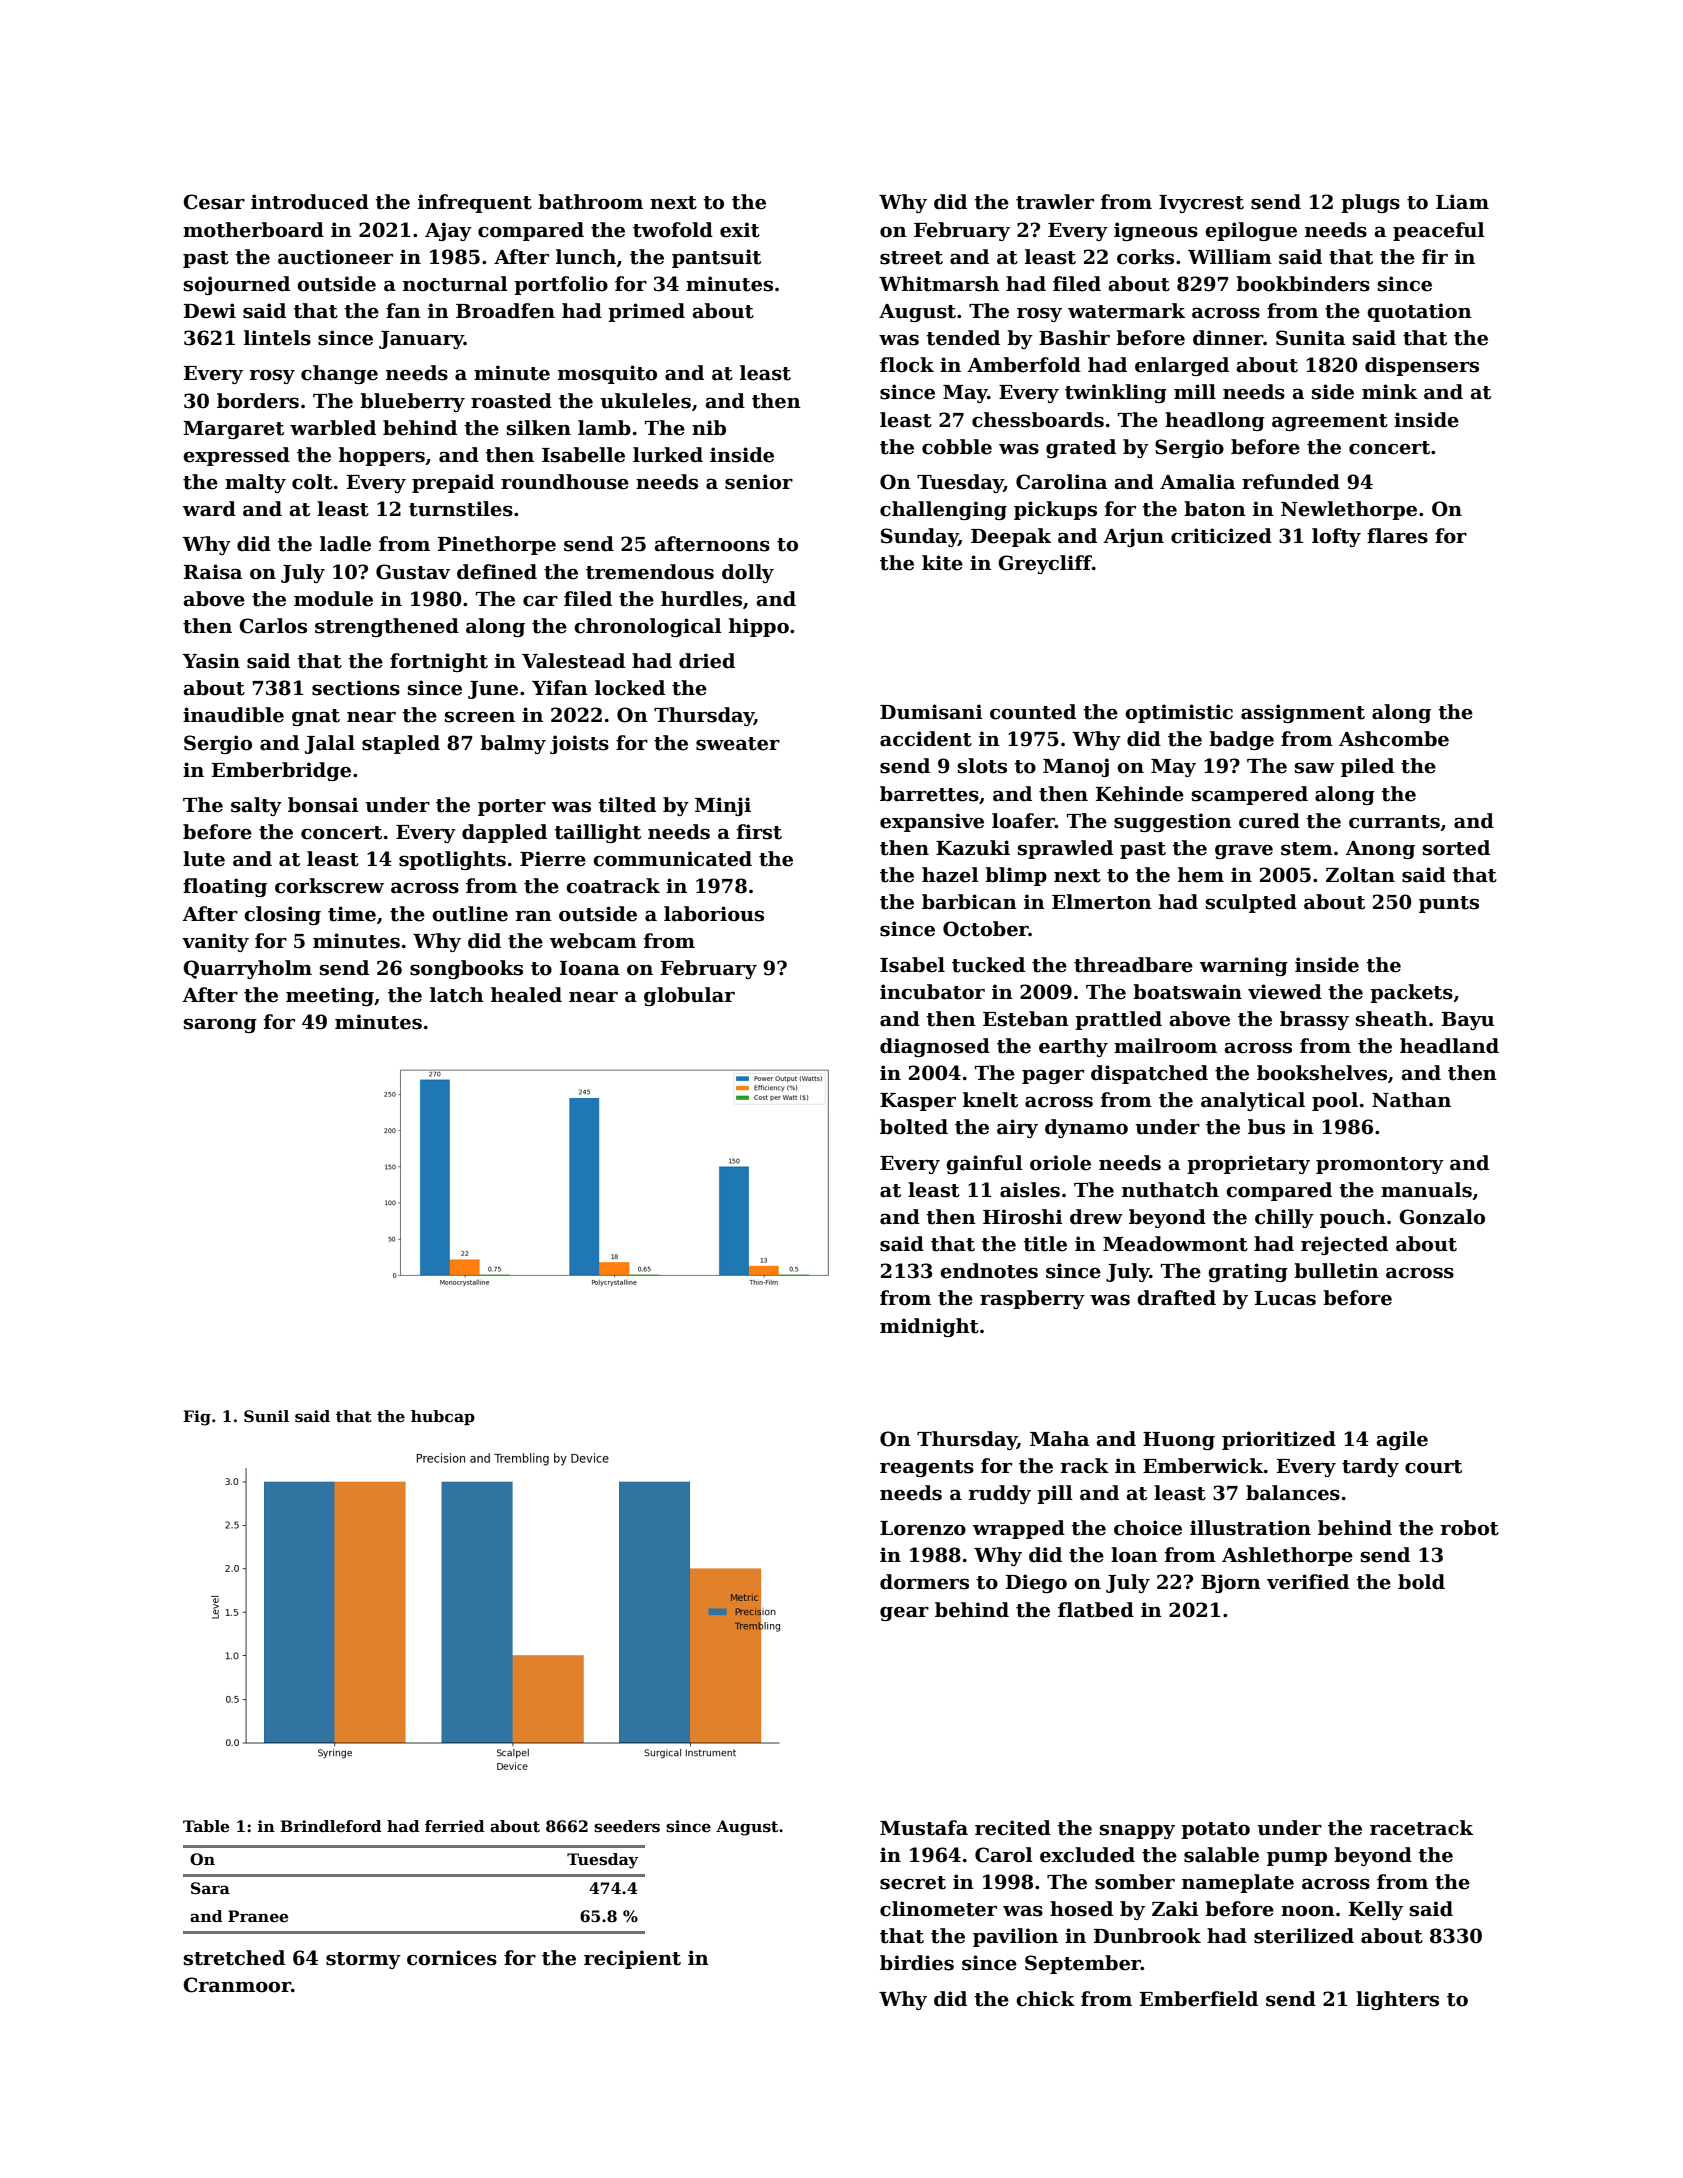 The height and width of the screenshot is (2178, 1683). What do you see at coordinates (475, 203) in the screenshot?
I see `infrequent` at bounding box center [475, 203].
